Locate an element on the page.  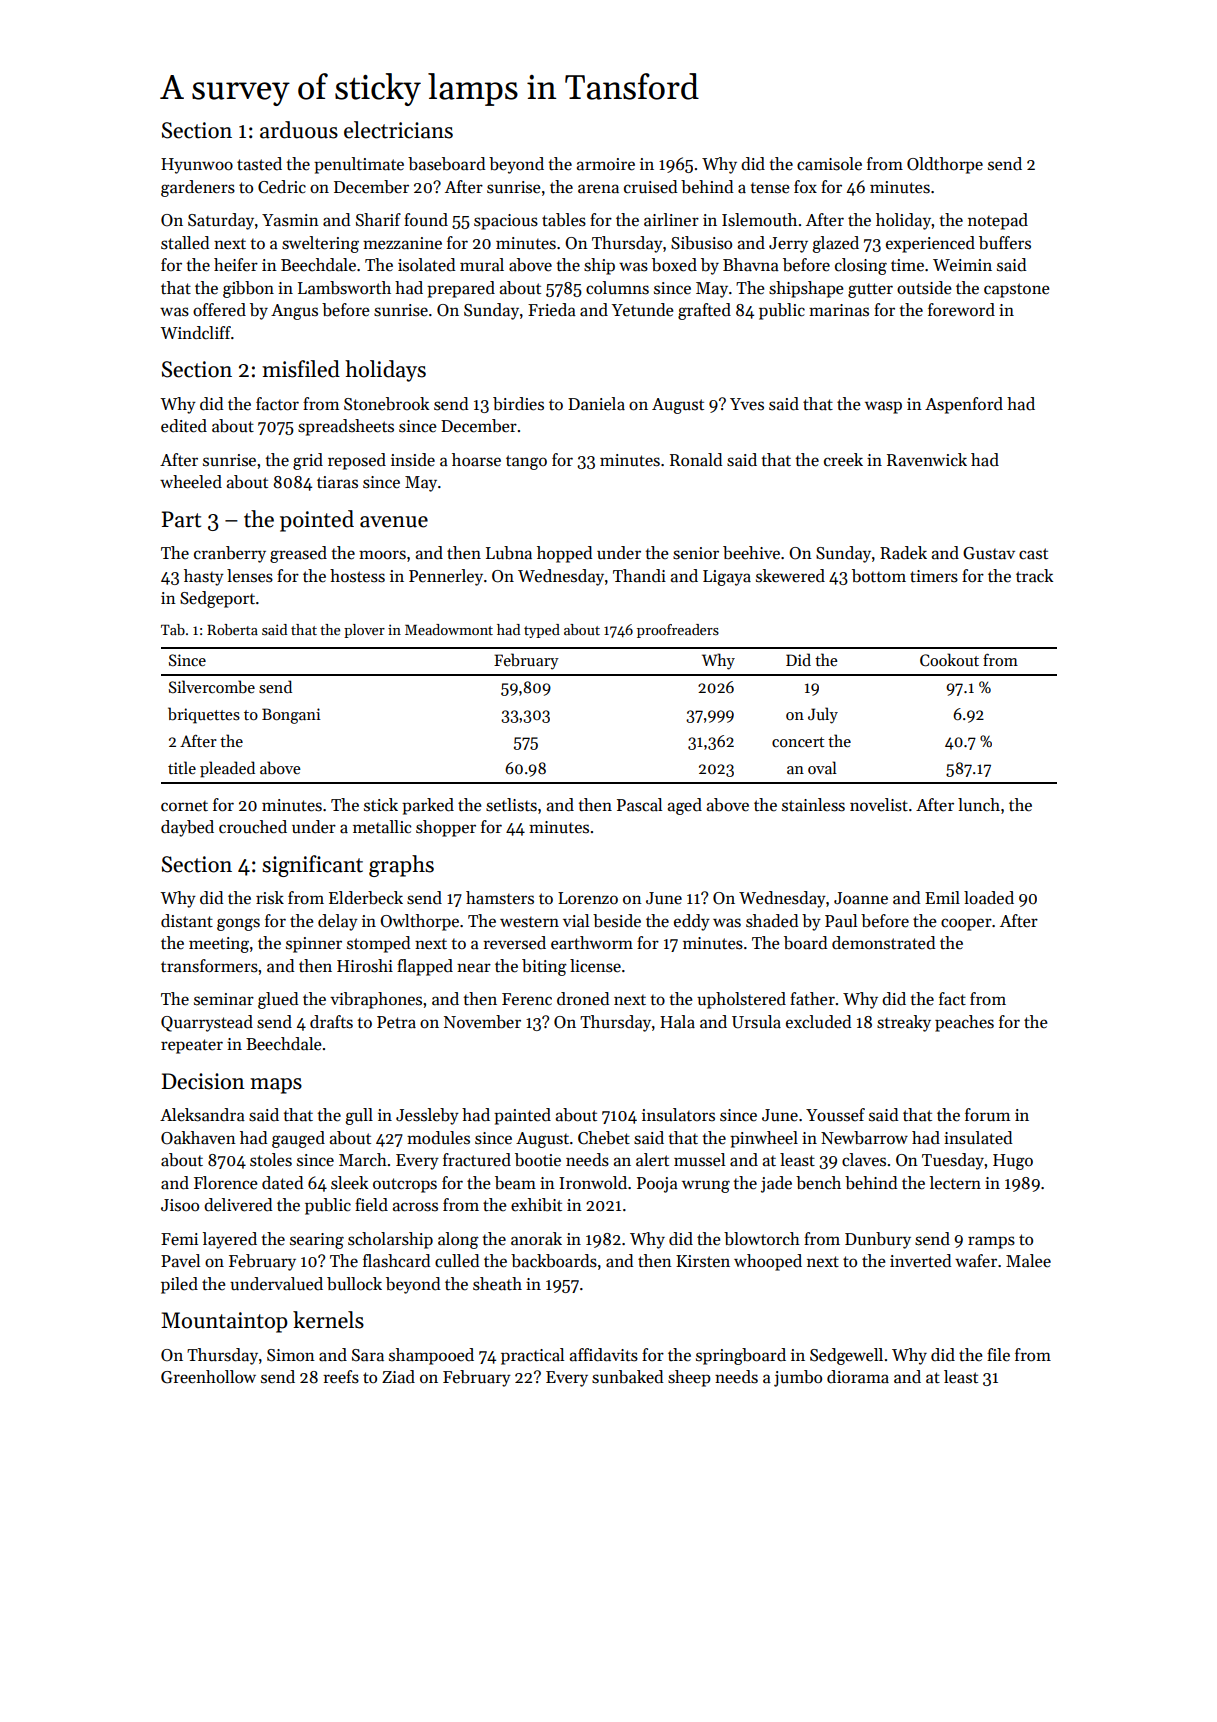
armoire is located at coordinates (606, 164).
